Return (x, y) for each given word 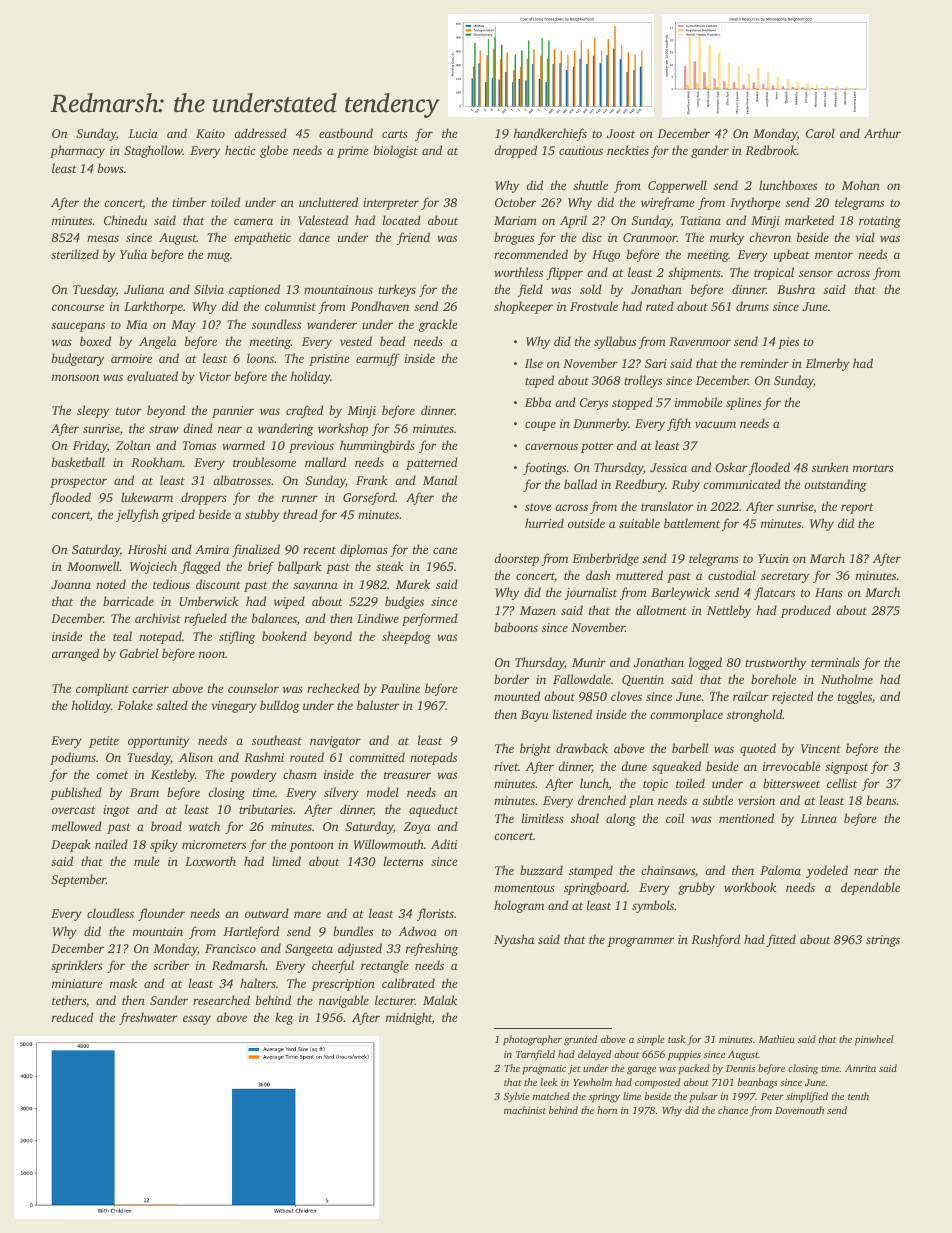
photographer (532, 1040)
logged (705, 663)
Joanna (71, 584)
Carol (820, 133)
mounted (517, 696)
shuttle (590, 185)
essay (197, 1020)
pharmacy (77, 151)
